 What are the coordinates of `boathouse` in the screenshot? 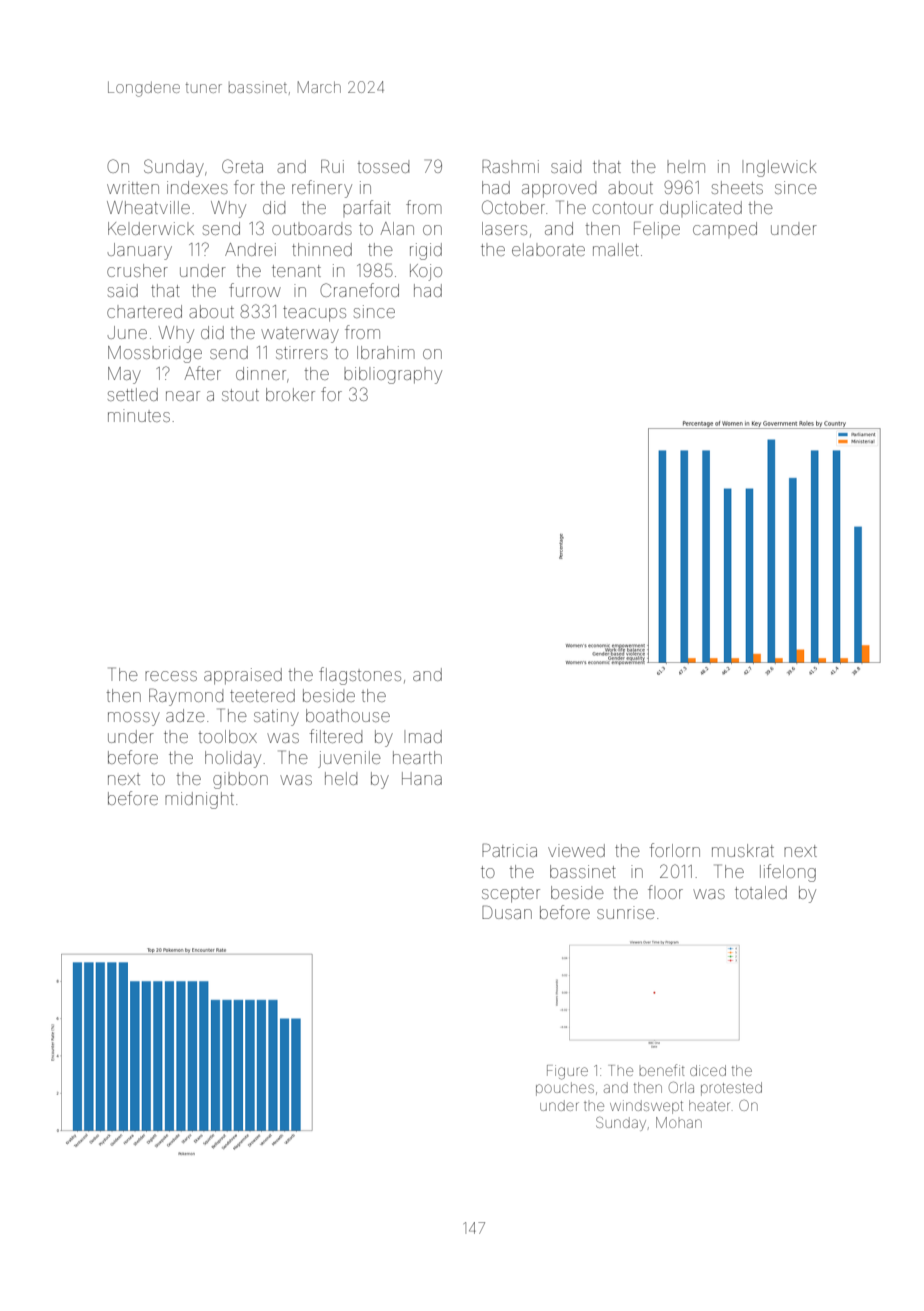 It's located at (348, 715).
